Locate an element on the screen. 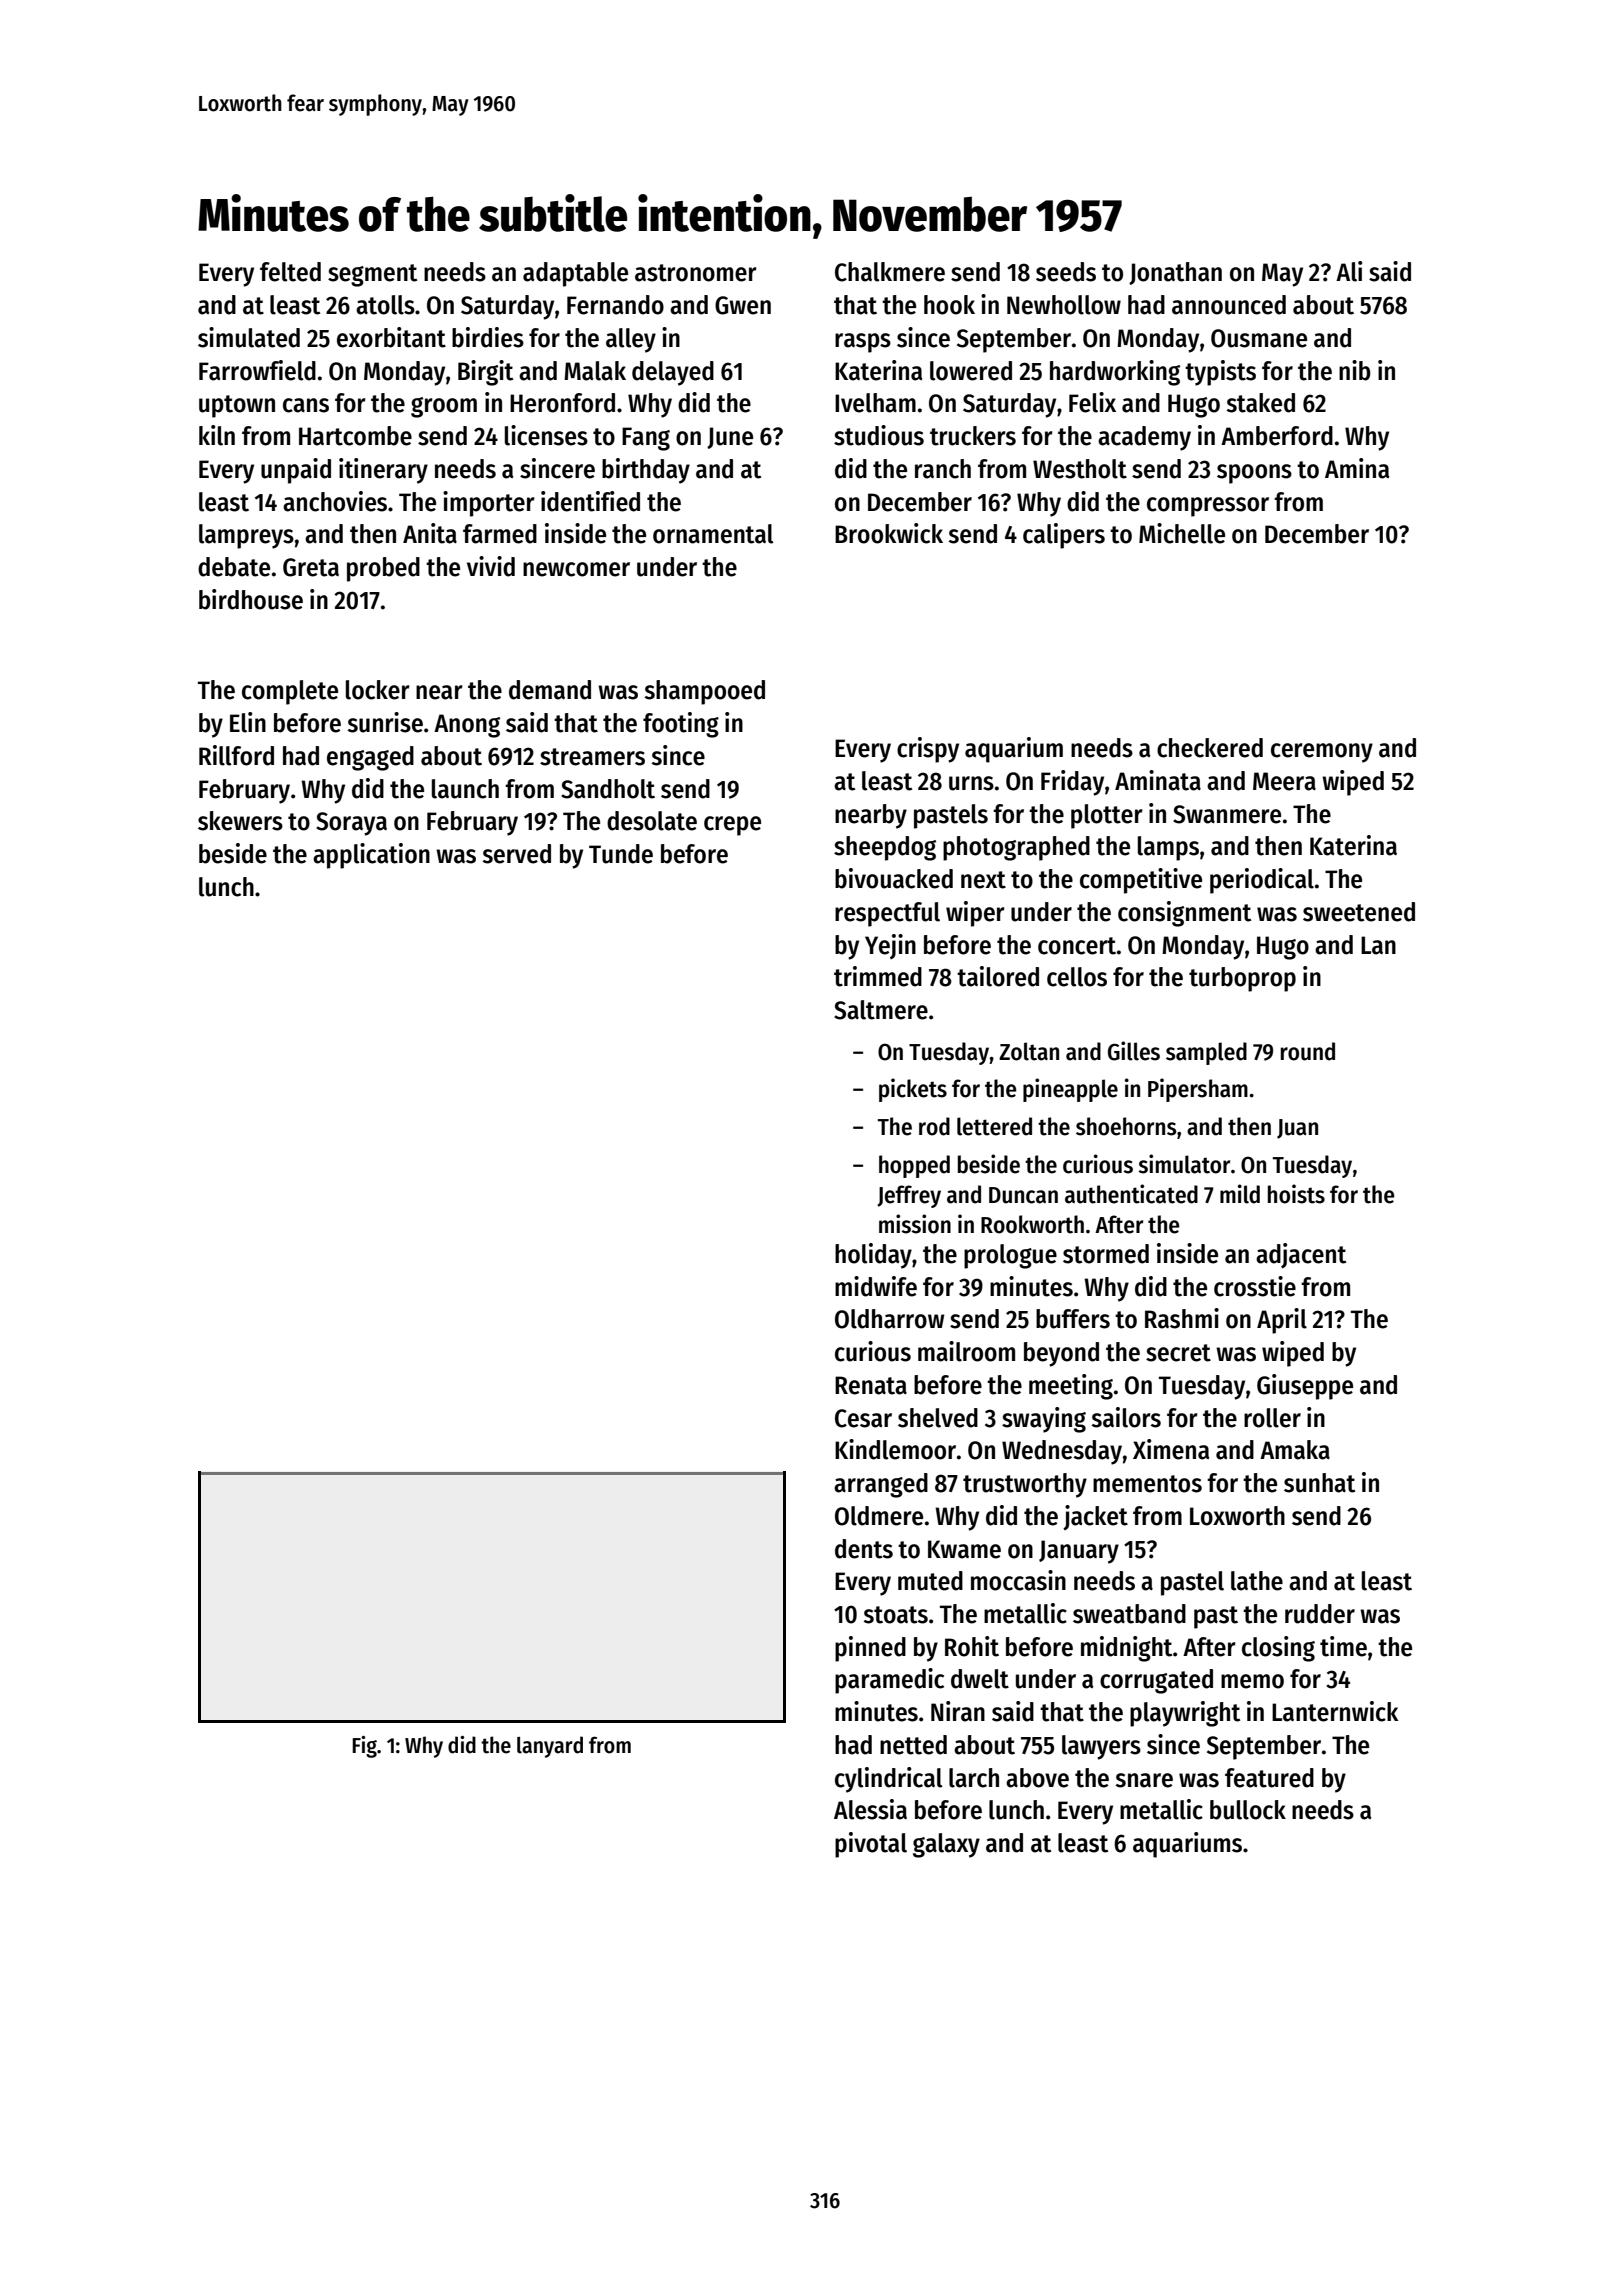 The image size is (1620, 2292). Jonathan is located at coordinates (1175, 273).
